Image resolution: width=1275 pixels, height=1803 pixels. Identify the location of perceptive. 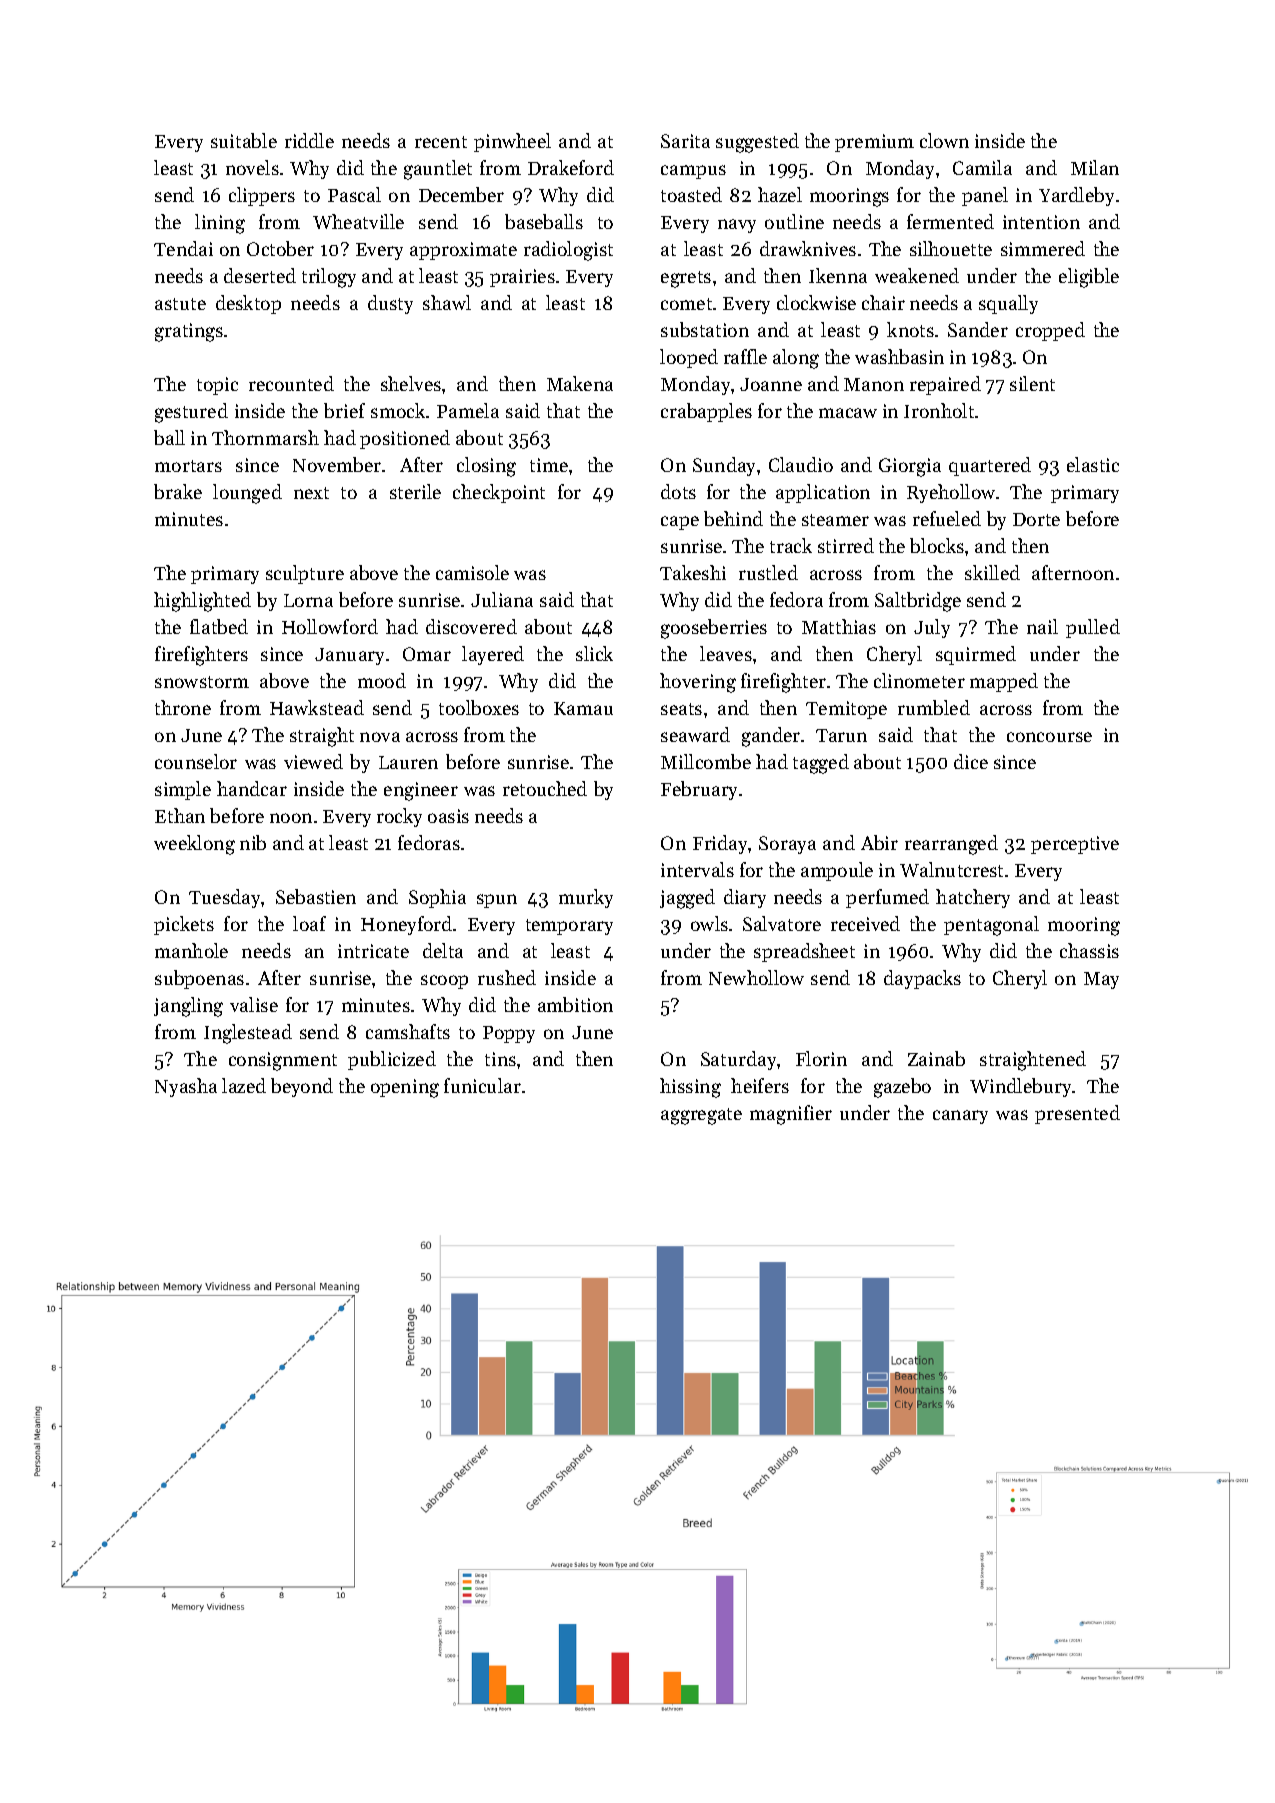
(1075, 845).
